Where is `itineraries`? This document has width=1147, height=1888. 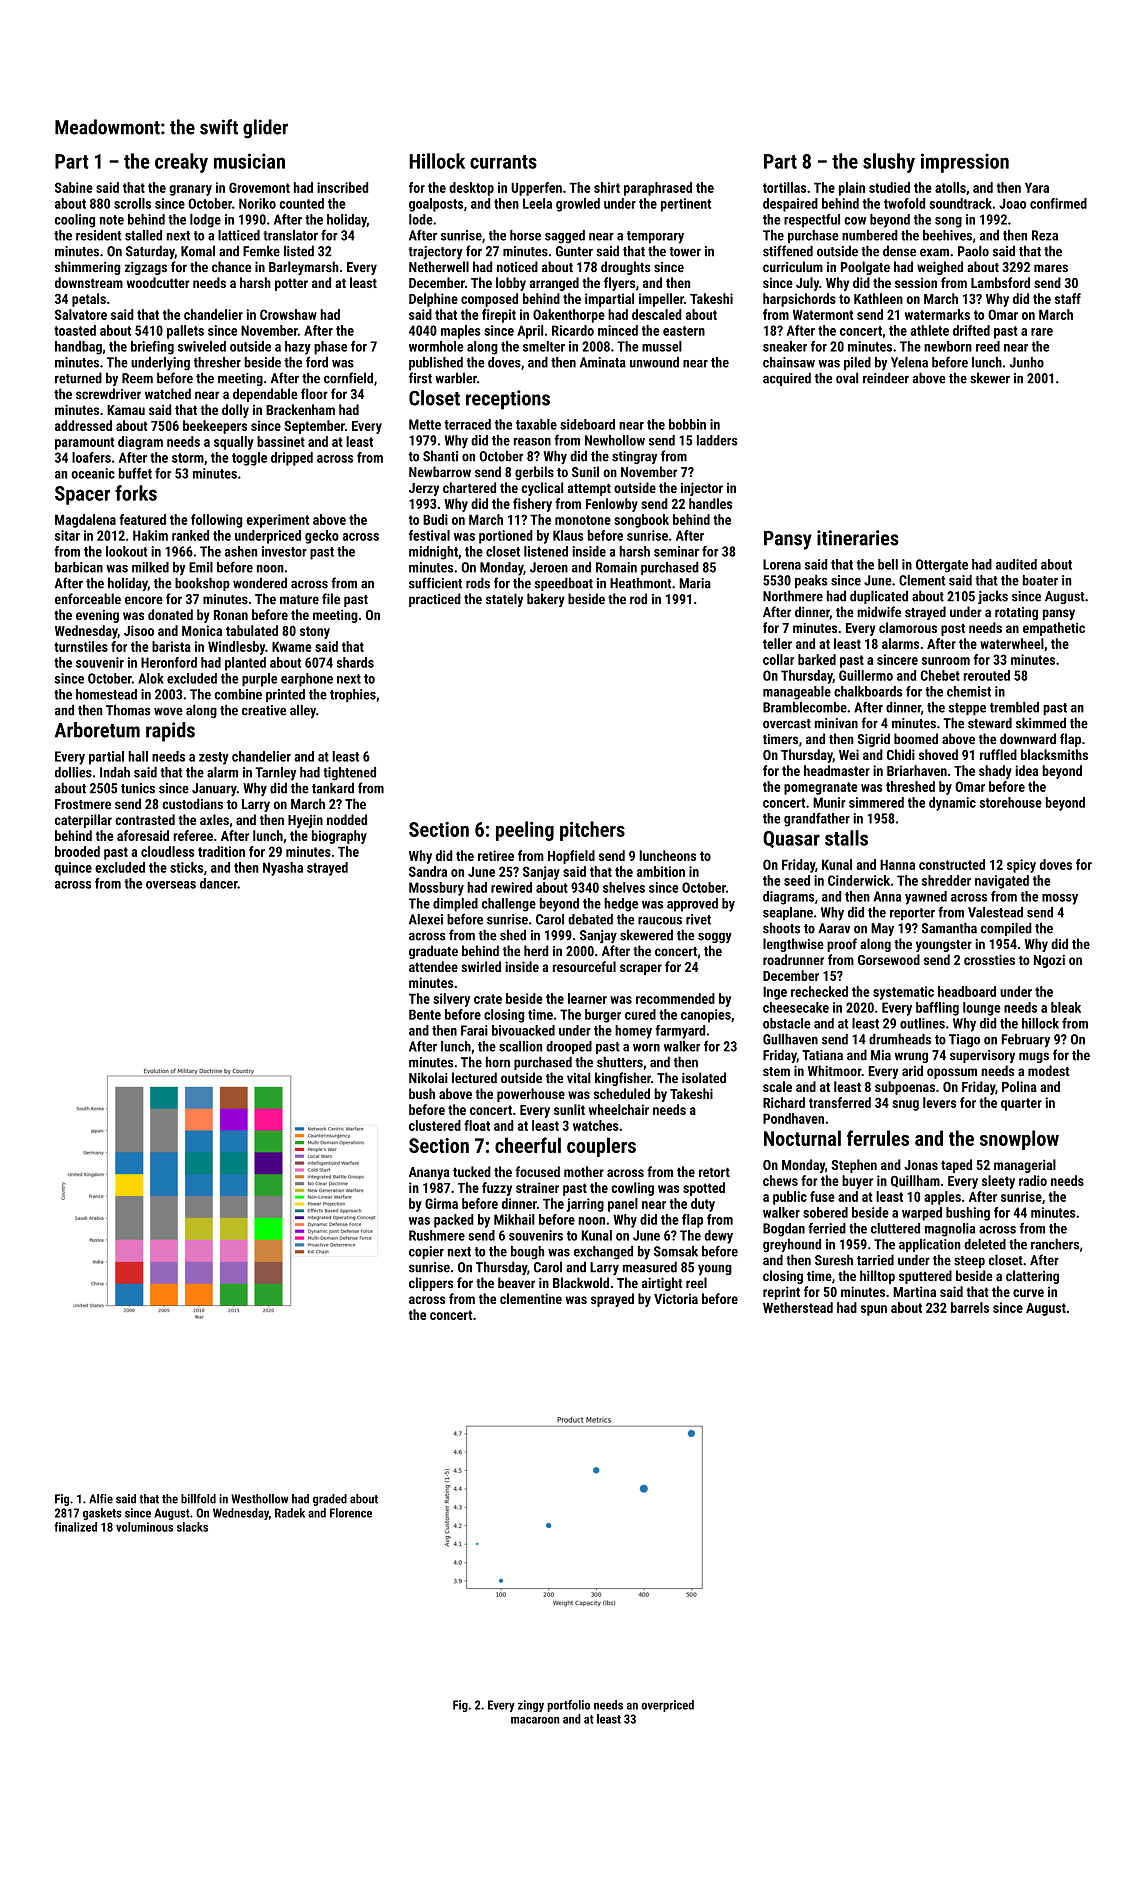 itineraries is located at coordinates (858, 538).
